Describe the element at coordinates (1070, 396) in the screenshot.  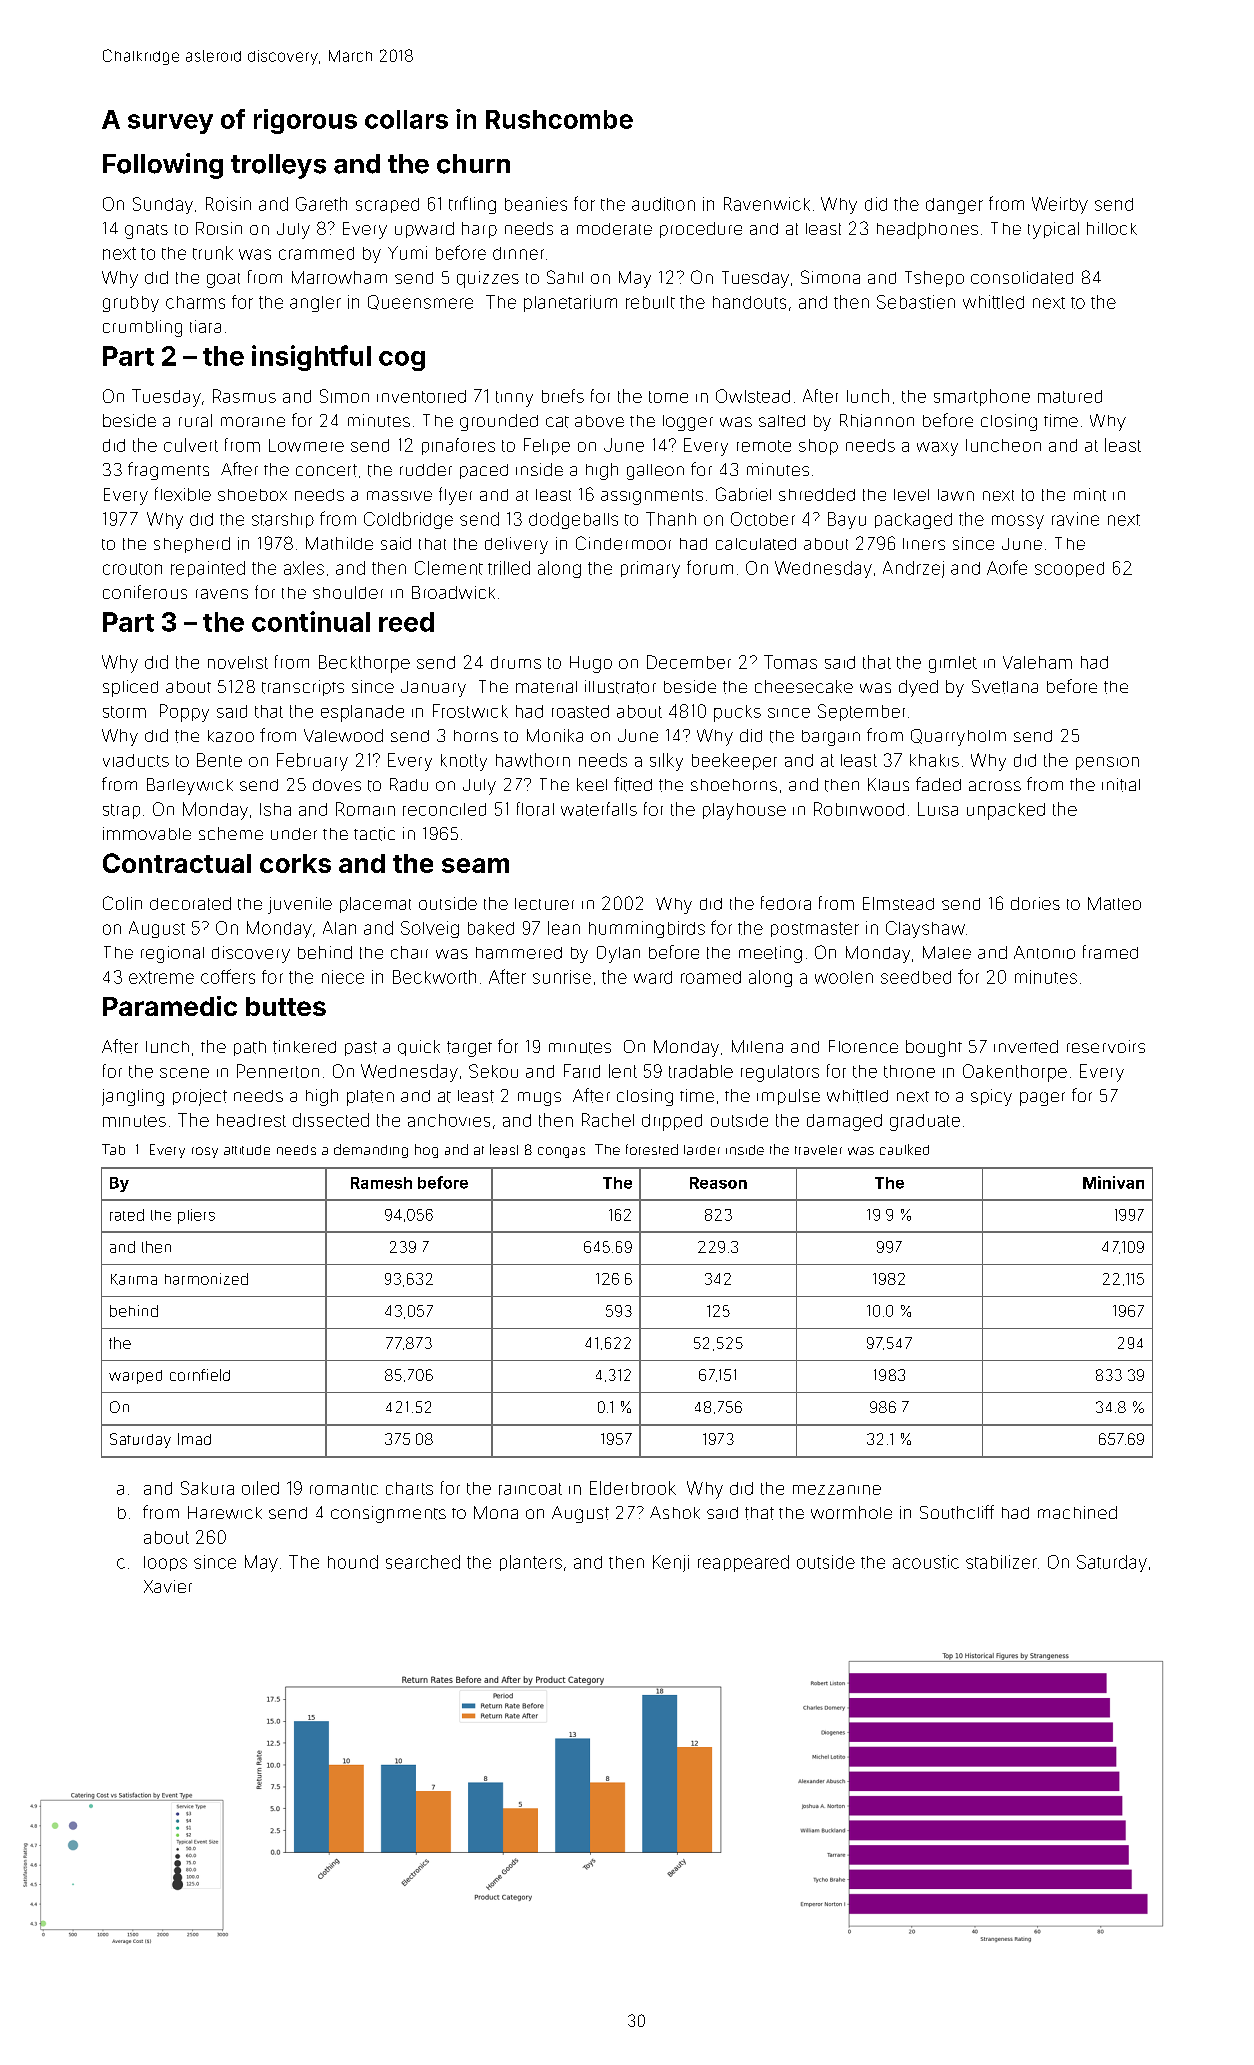
I see `matured` at that location.
